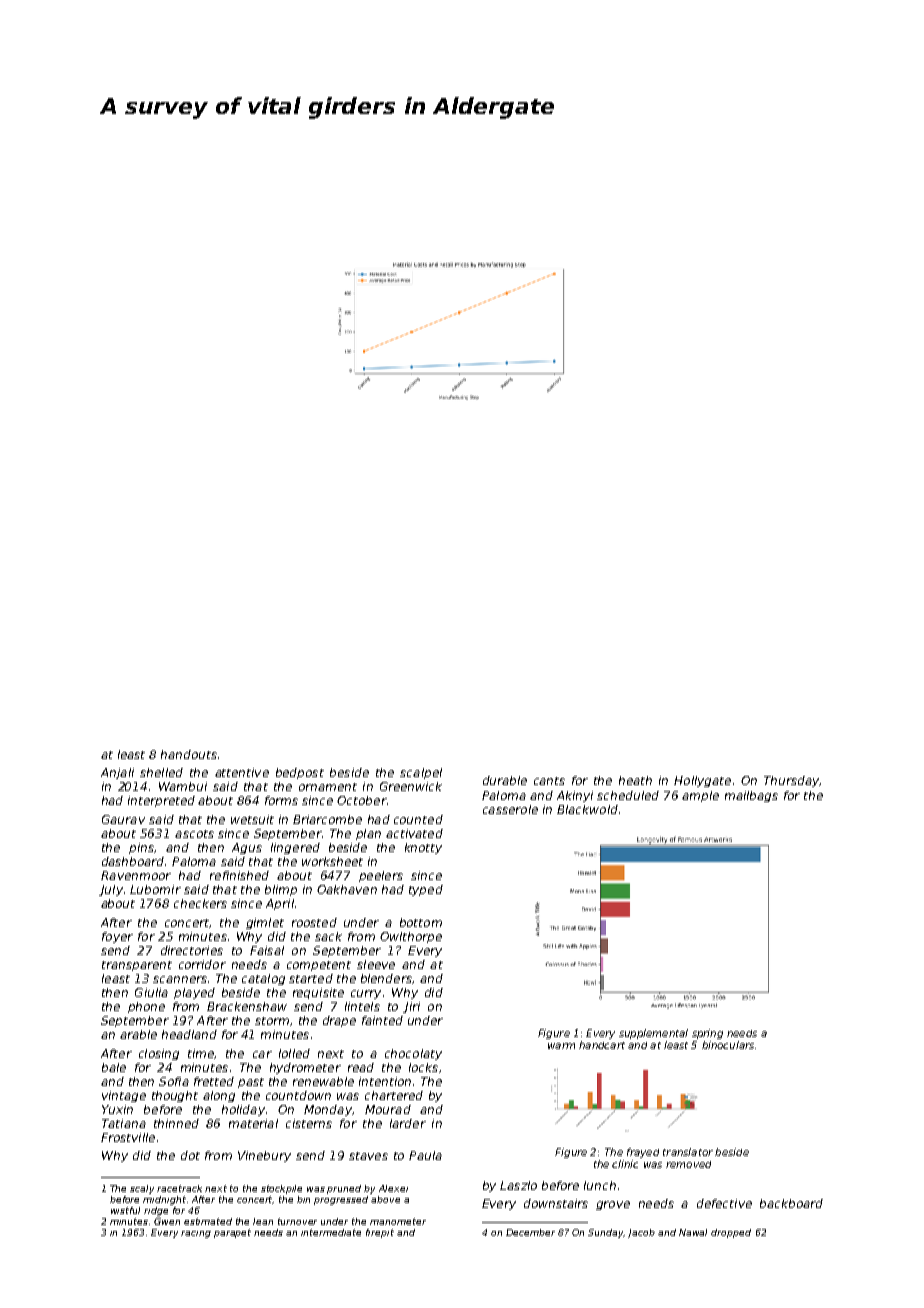 The height and width of the document is (1308, 924). Describe the element at coordinates (653, 1034) in the document. I see `supplemental` at that location.
